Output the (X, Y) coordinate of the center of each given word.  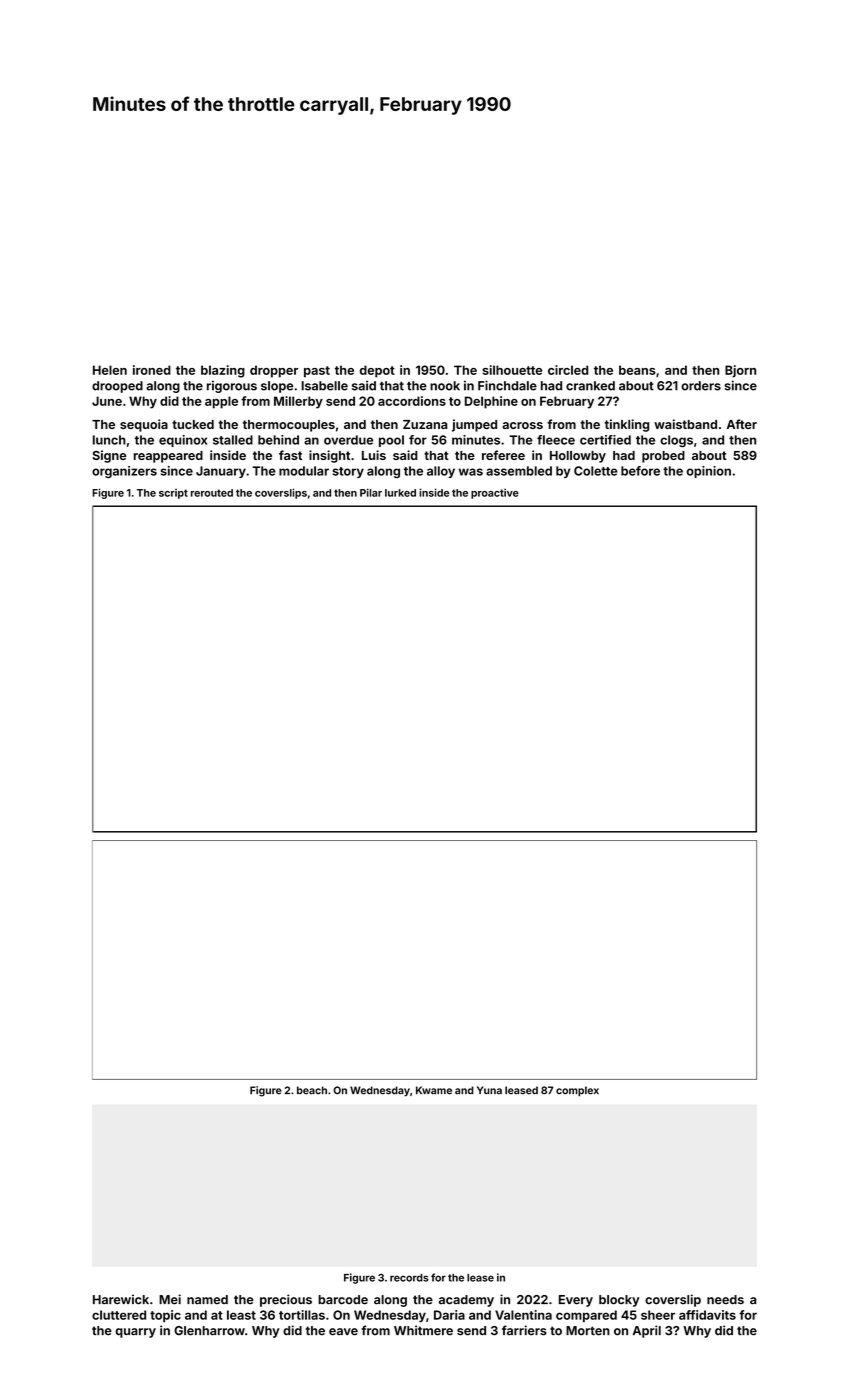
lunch (109, 440)
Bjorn (740, 371)
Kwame (434, 1090)
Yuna (489, 1090)
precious (286, 1300)
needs (725, 1300)
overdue (348, 440)
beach (312, 1090)
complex (577, 1091)
